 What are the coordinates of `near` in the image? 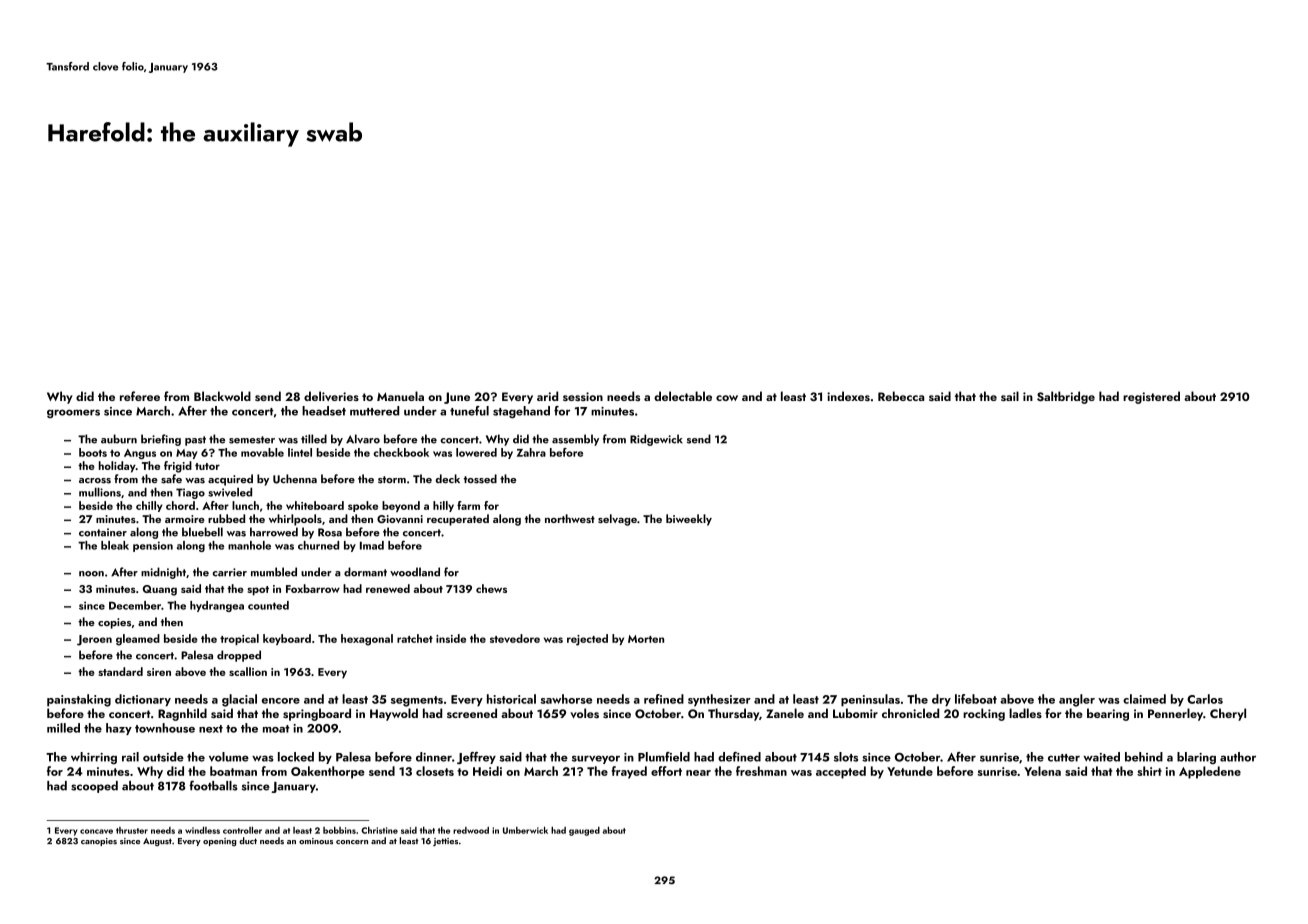 It's located at (698, 773).
